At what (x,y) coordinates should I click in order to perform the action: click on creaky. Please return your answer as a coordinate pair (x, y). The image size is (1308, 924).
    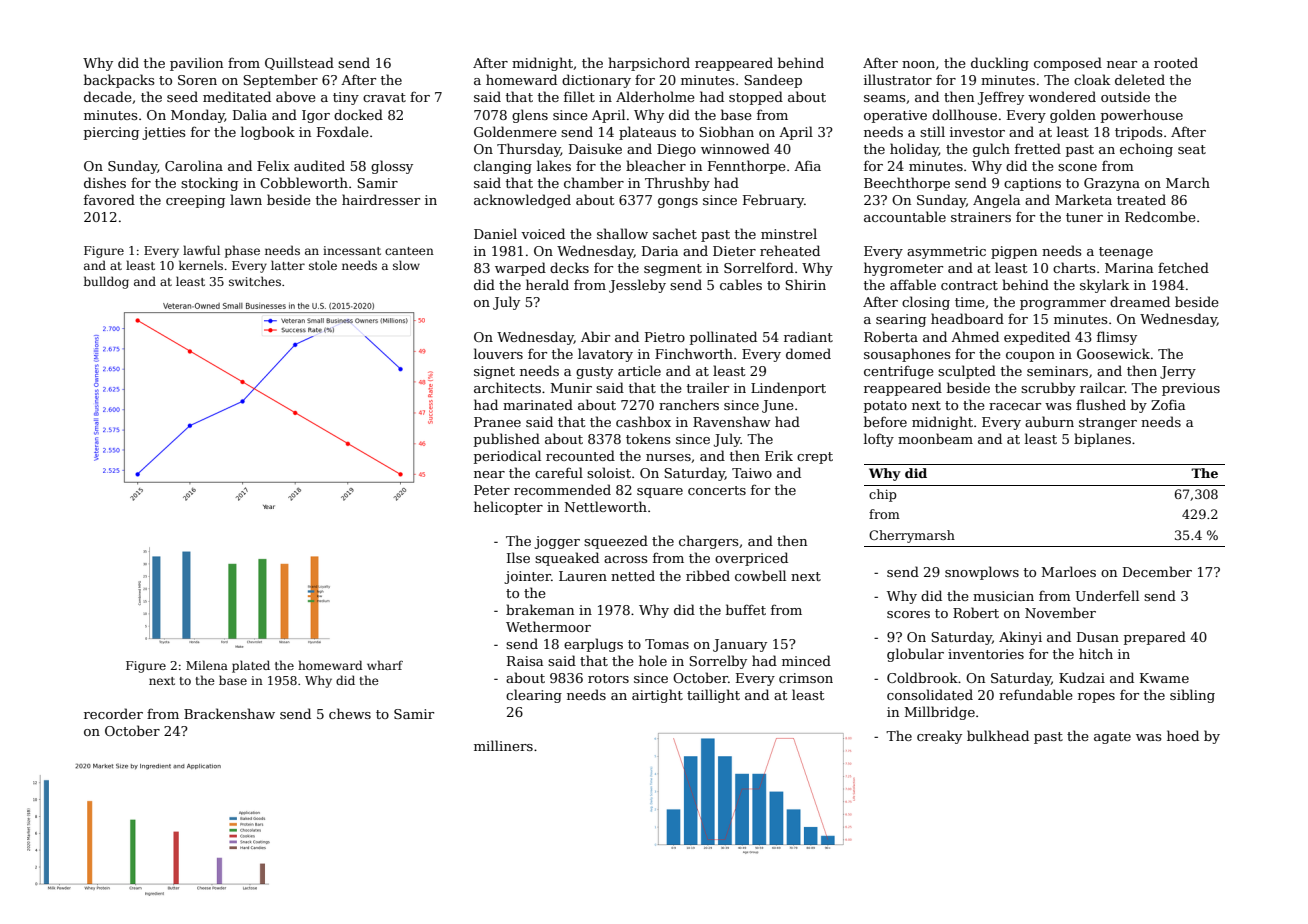
    Looking at the image, I should click on (939, 737).
